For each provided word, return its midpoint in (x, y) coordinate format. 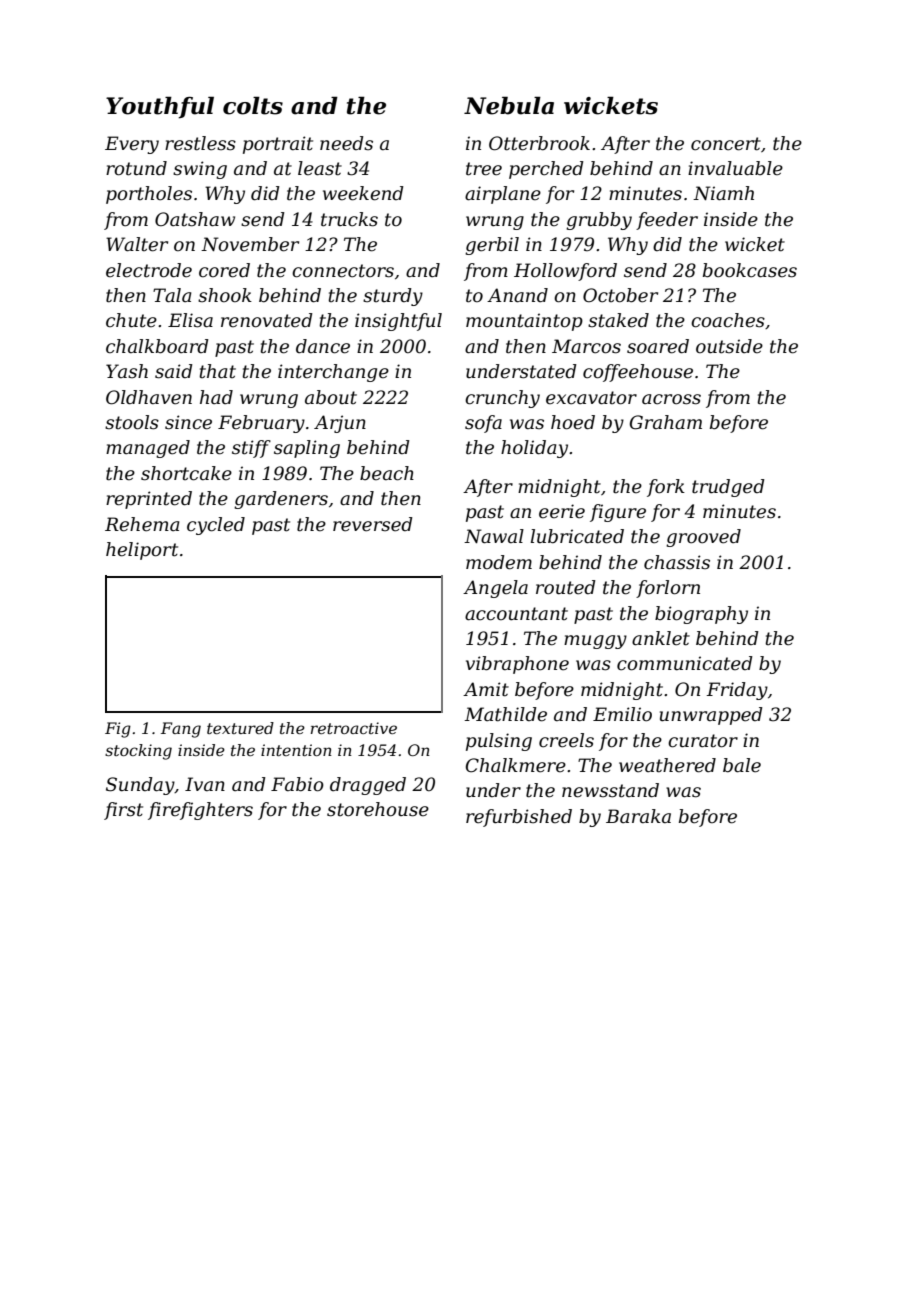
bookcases (750, 270)
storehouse (378, 809)
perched (546, 170)
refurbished (519, 818)
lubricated (577, 536)
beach (387, 473)
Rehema (142, 524)
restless (200, 143)
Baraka (638, 816)
